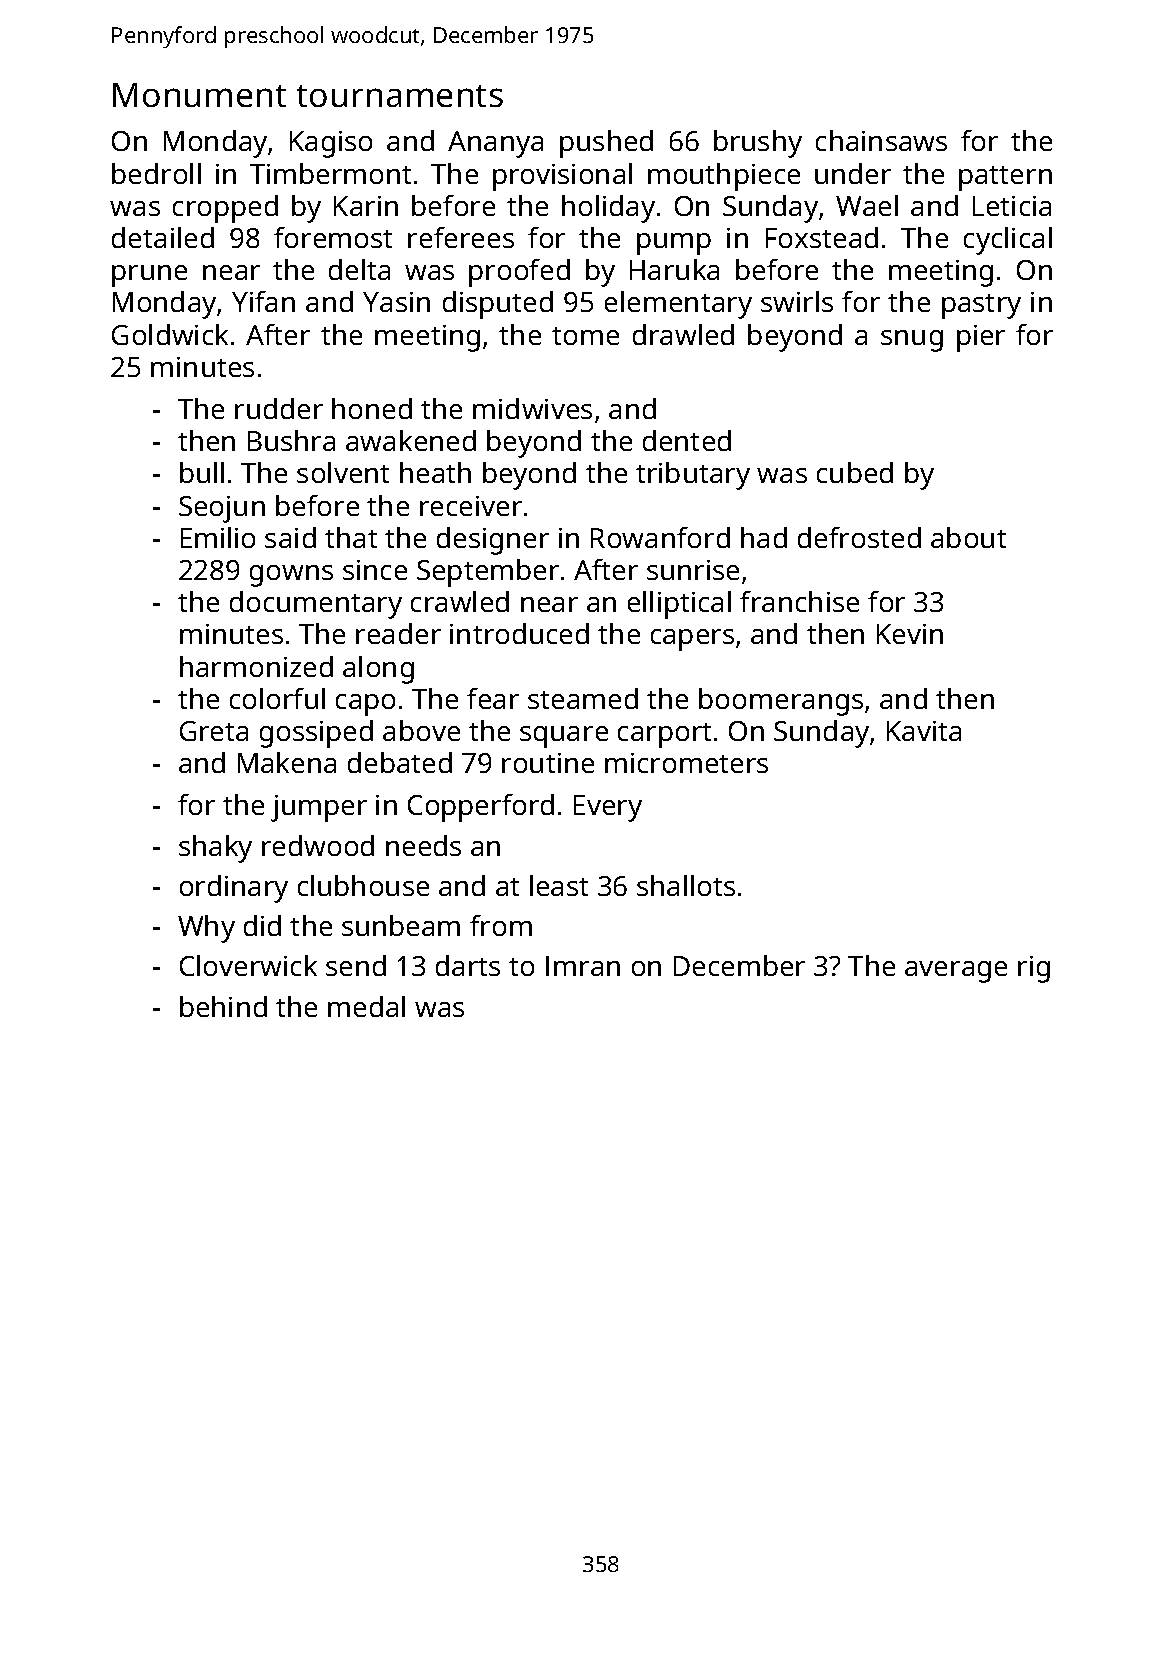 Image resolution: width=1165 pixels, height=1654 pixels. I want to click on shaky, so click(215, 849).
